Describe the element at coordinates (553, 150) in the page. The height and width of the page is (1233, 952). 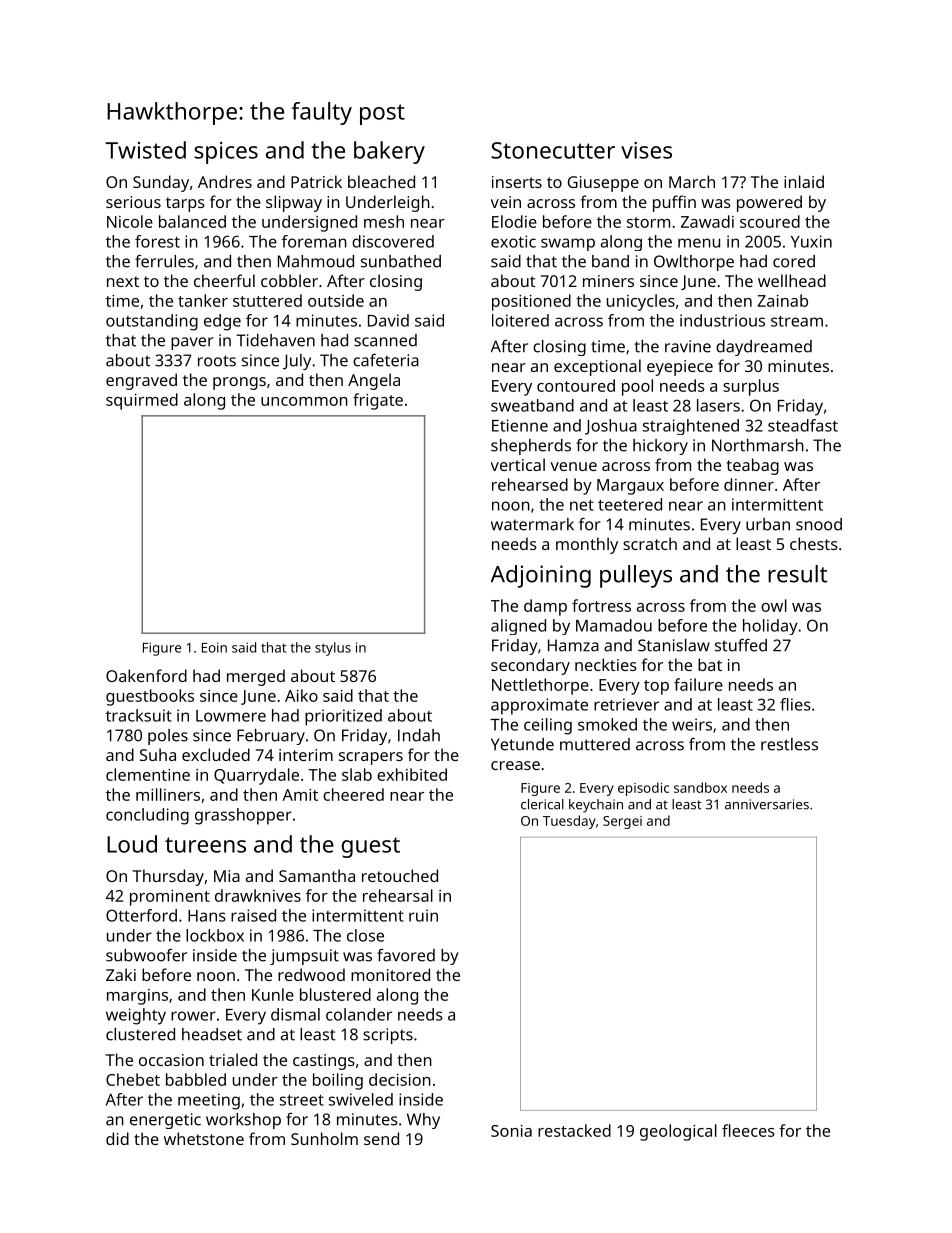
I see `Stonecutter` at that location.
